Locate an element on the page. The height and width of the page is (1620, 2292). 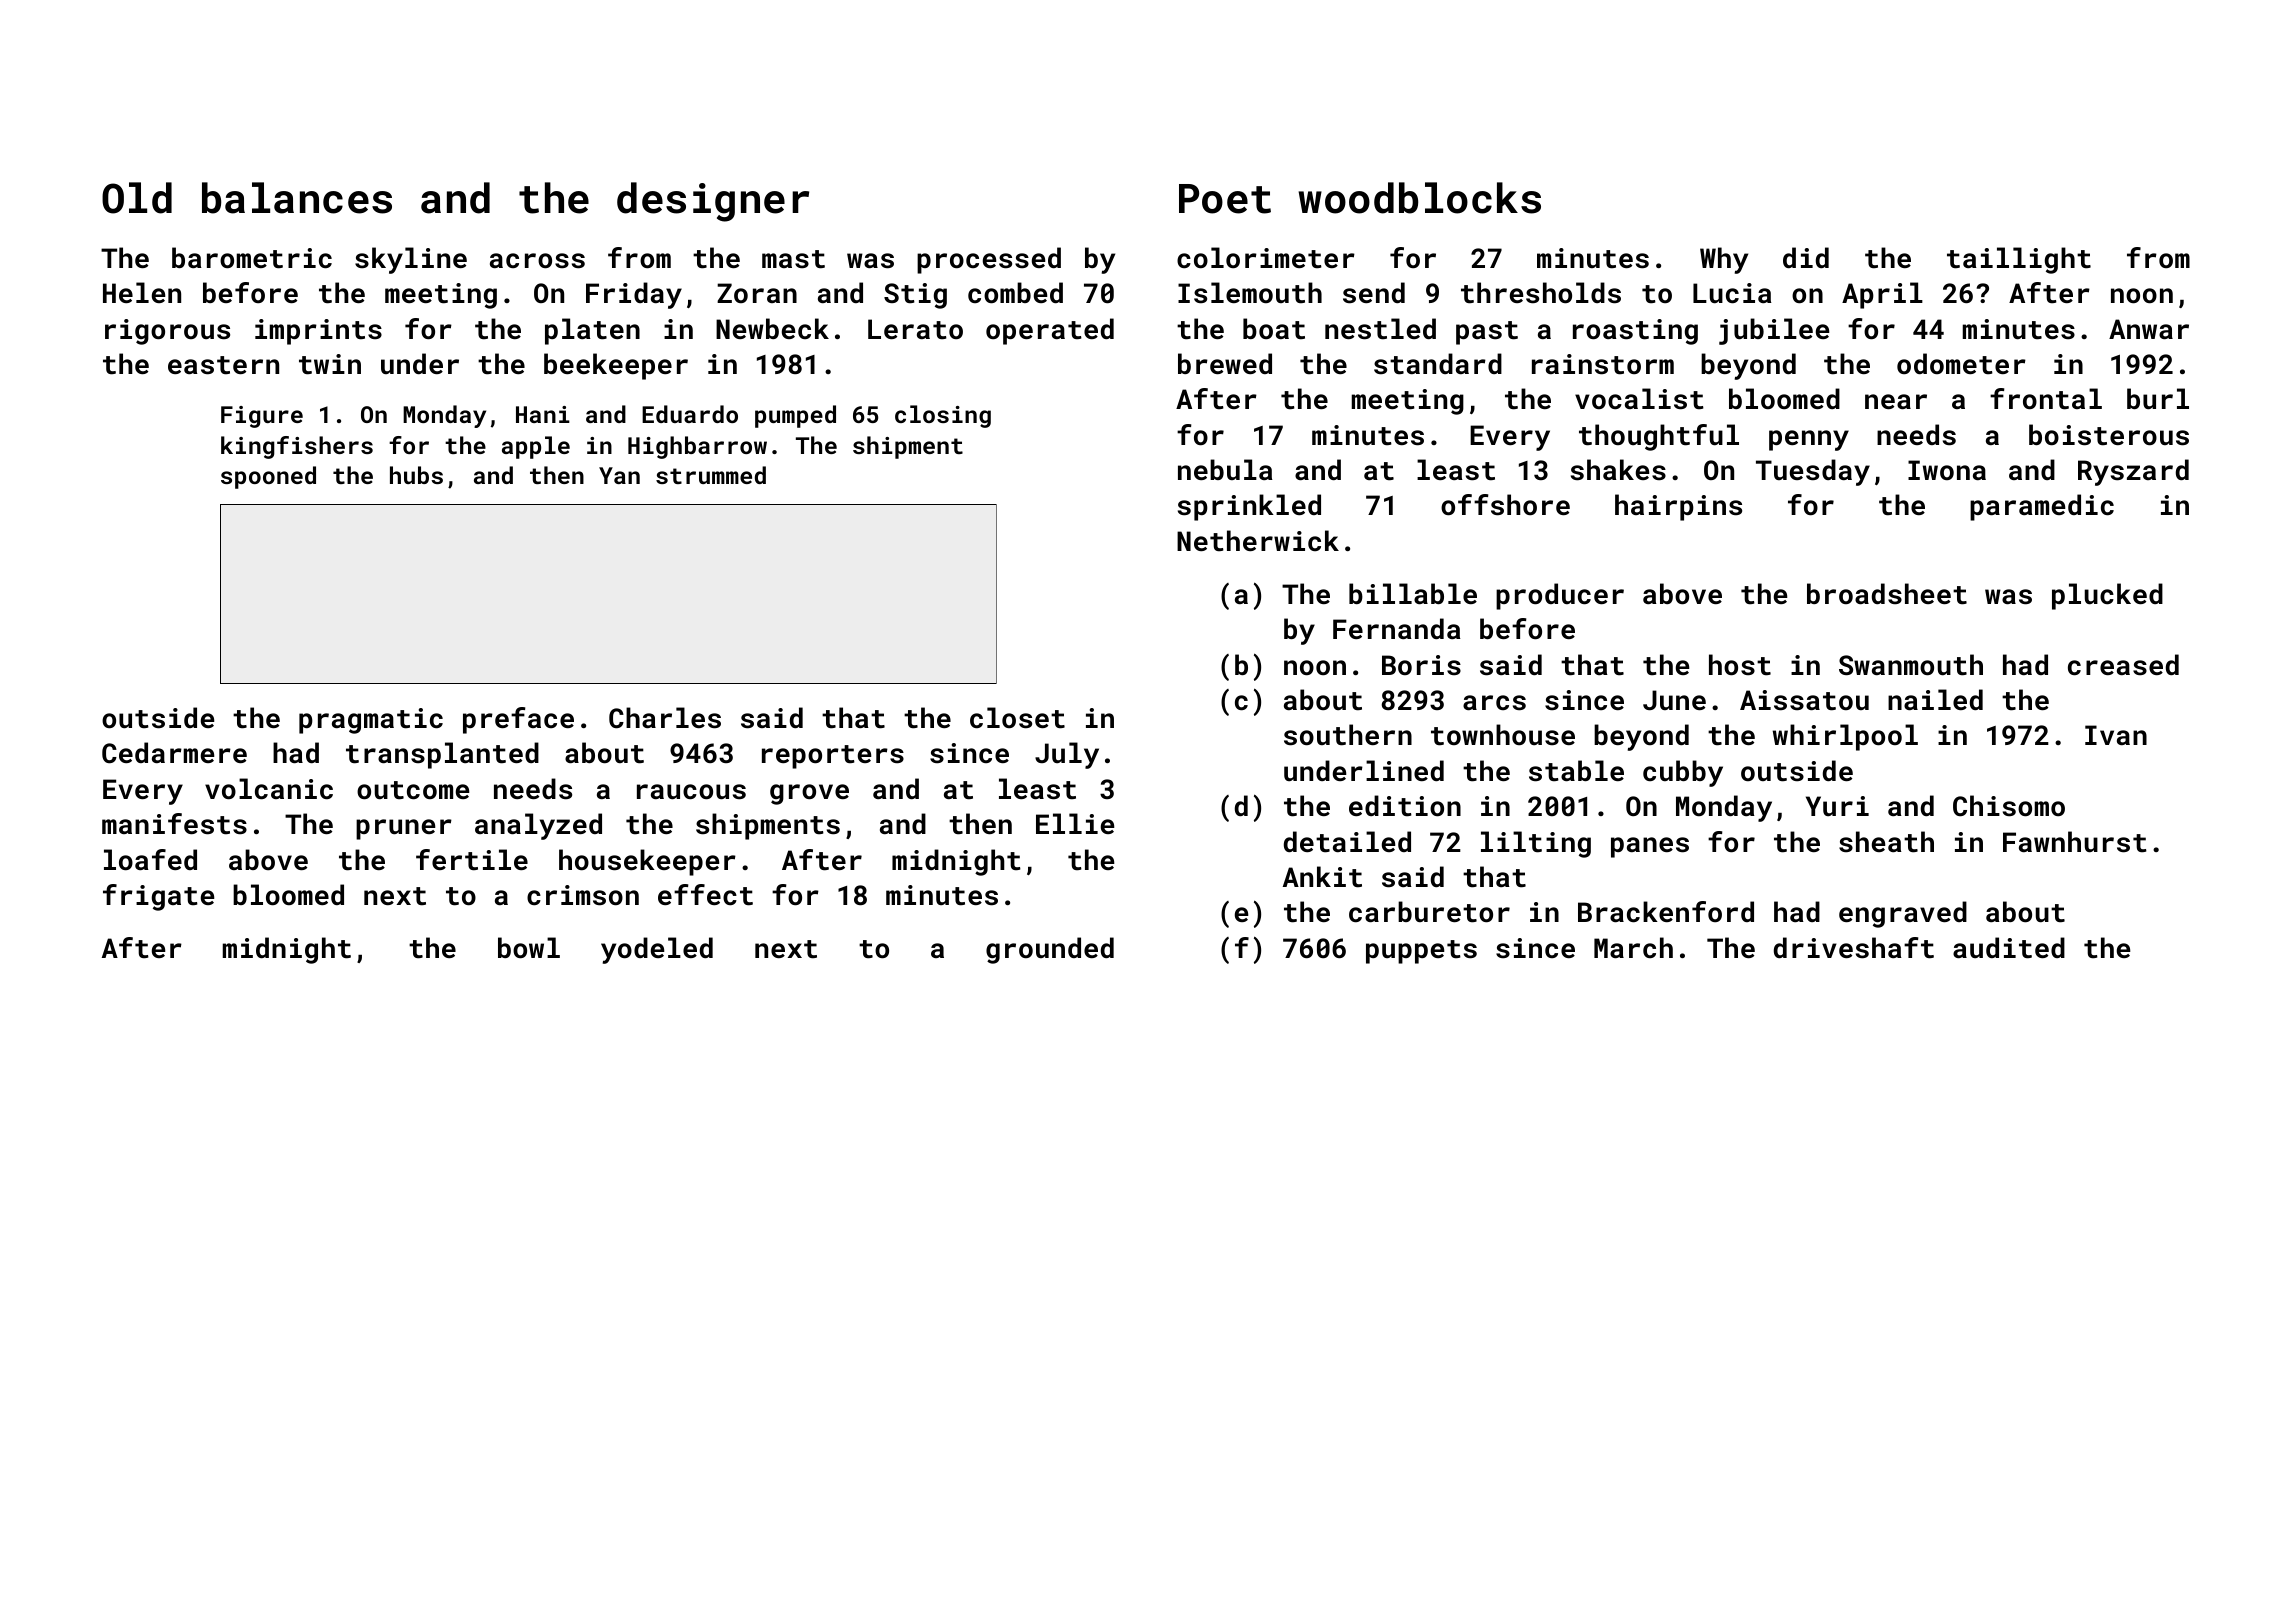
southern is located at coordinates (1348, 735).
